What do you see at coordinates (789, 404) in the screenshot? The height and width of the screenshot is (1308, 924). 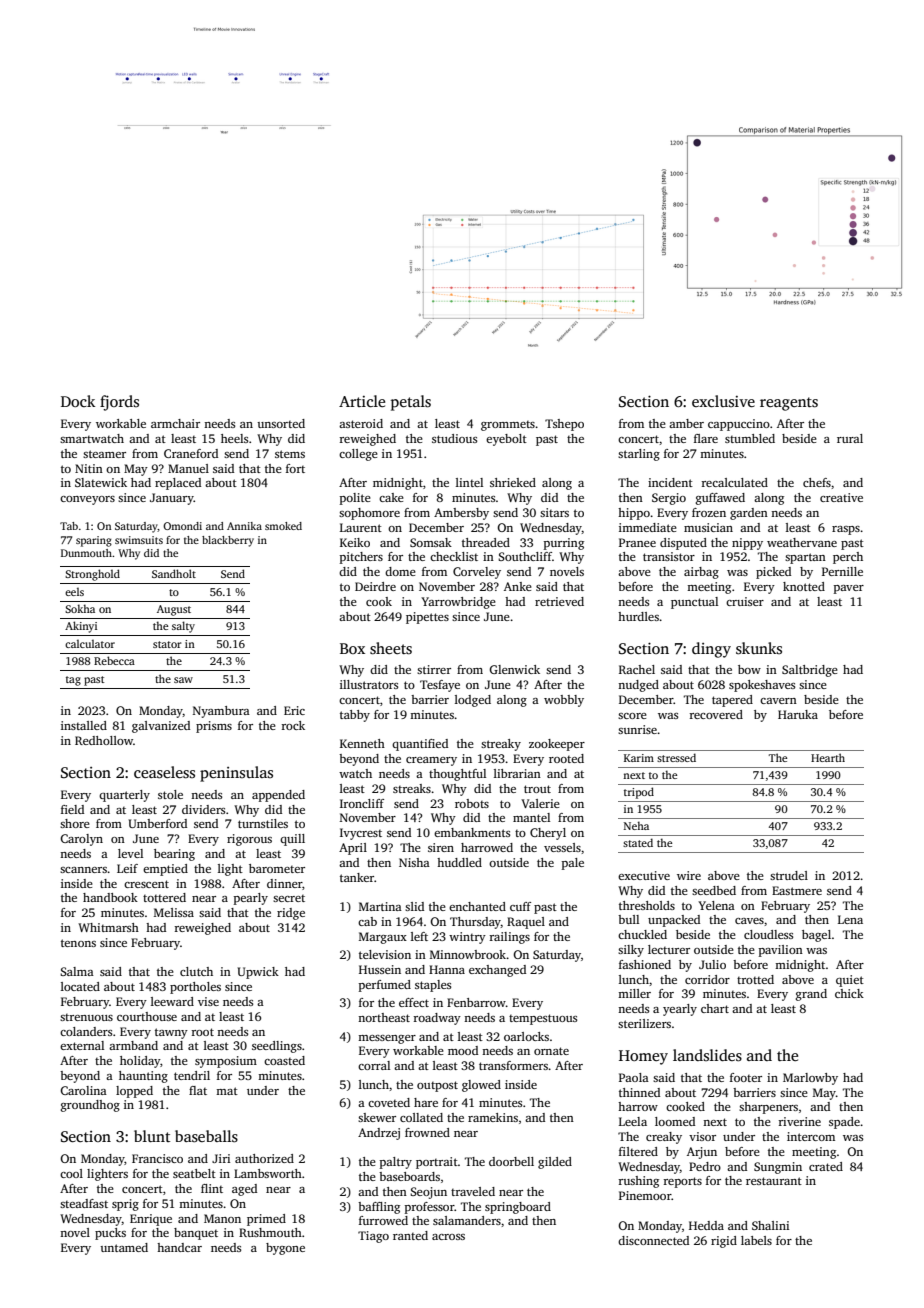 I see `reagents` at bounding box center [789, 404].
